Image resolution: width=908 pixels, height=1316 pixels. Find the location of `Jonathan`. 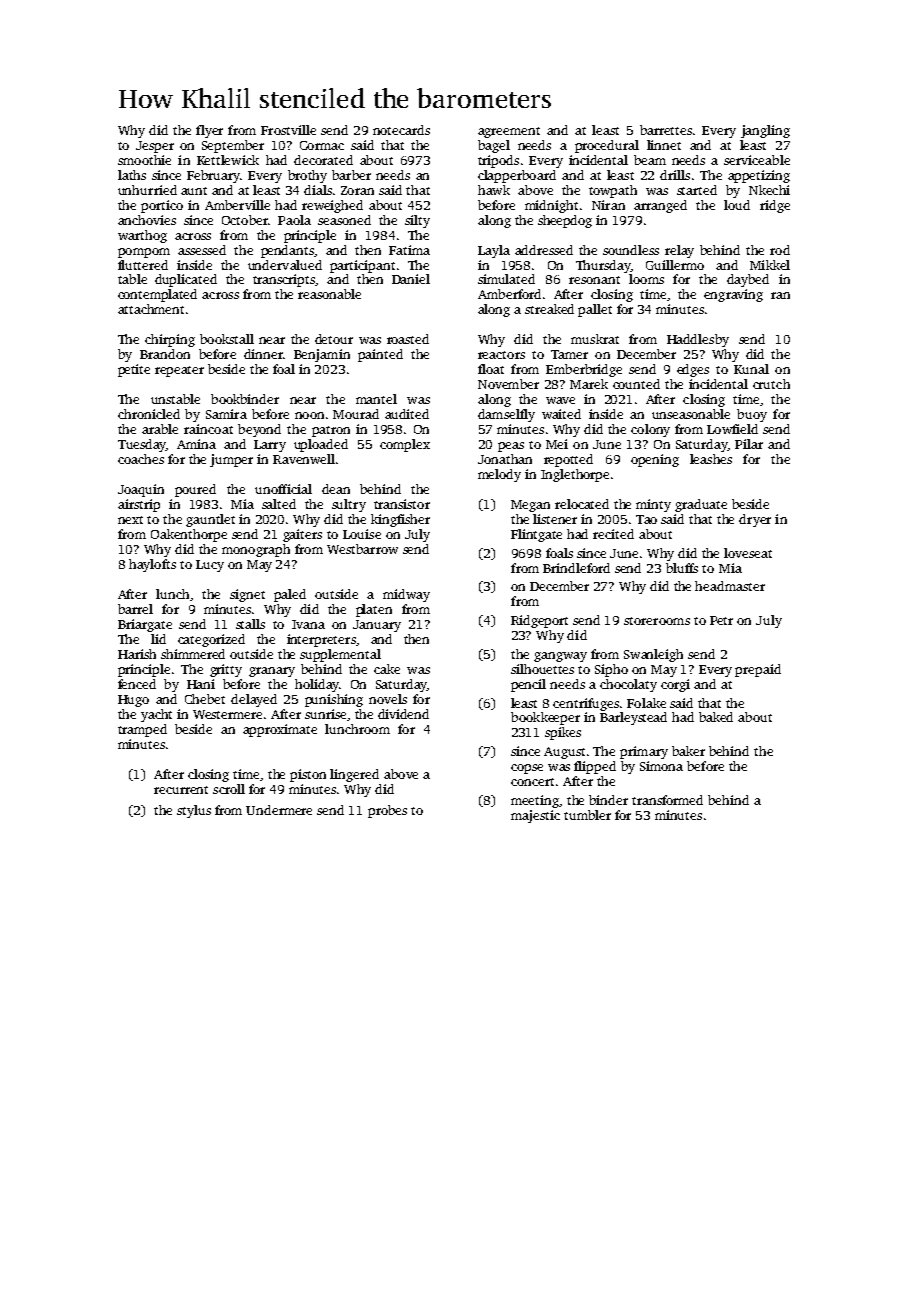

Jonathan is located at coordinates (505, 459).
